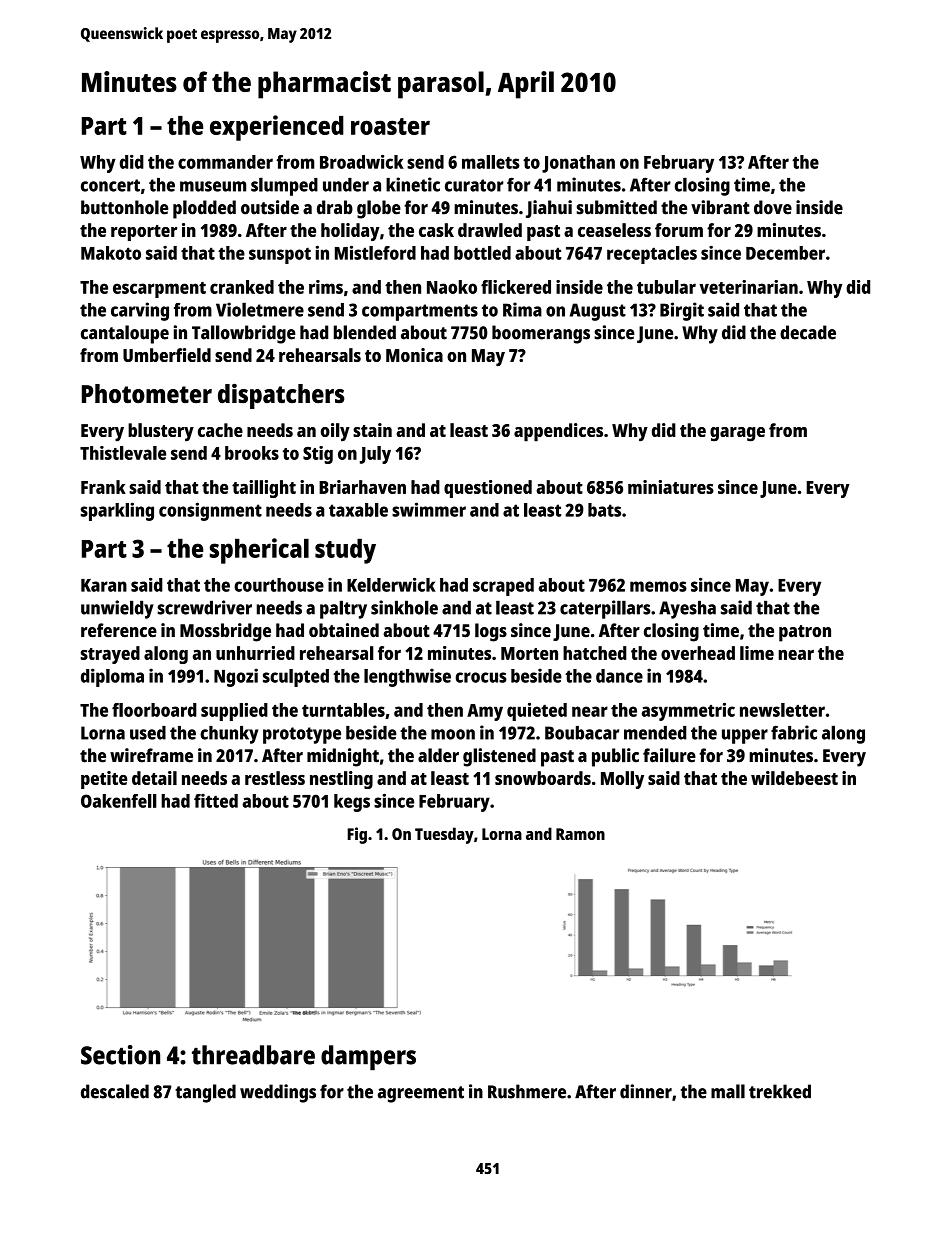  Describe the element at coordinates (669, 755) in the screenshot. I see `failure` at that location.
